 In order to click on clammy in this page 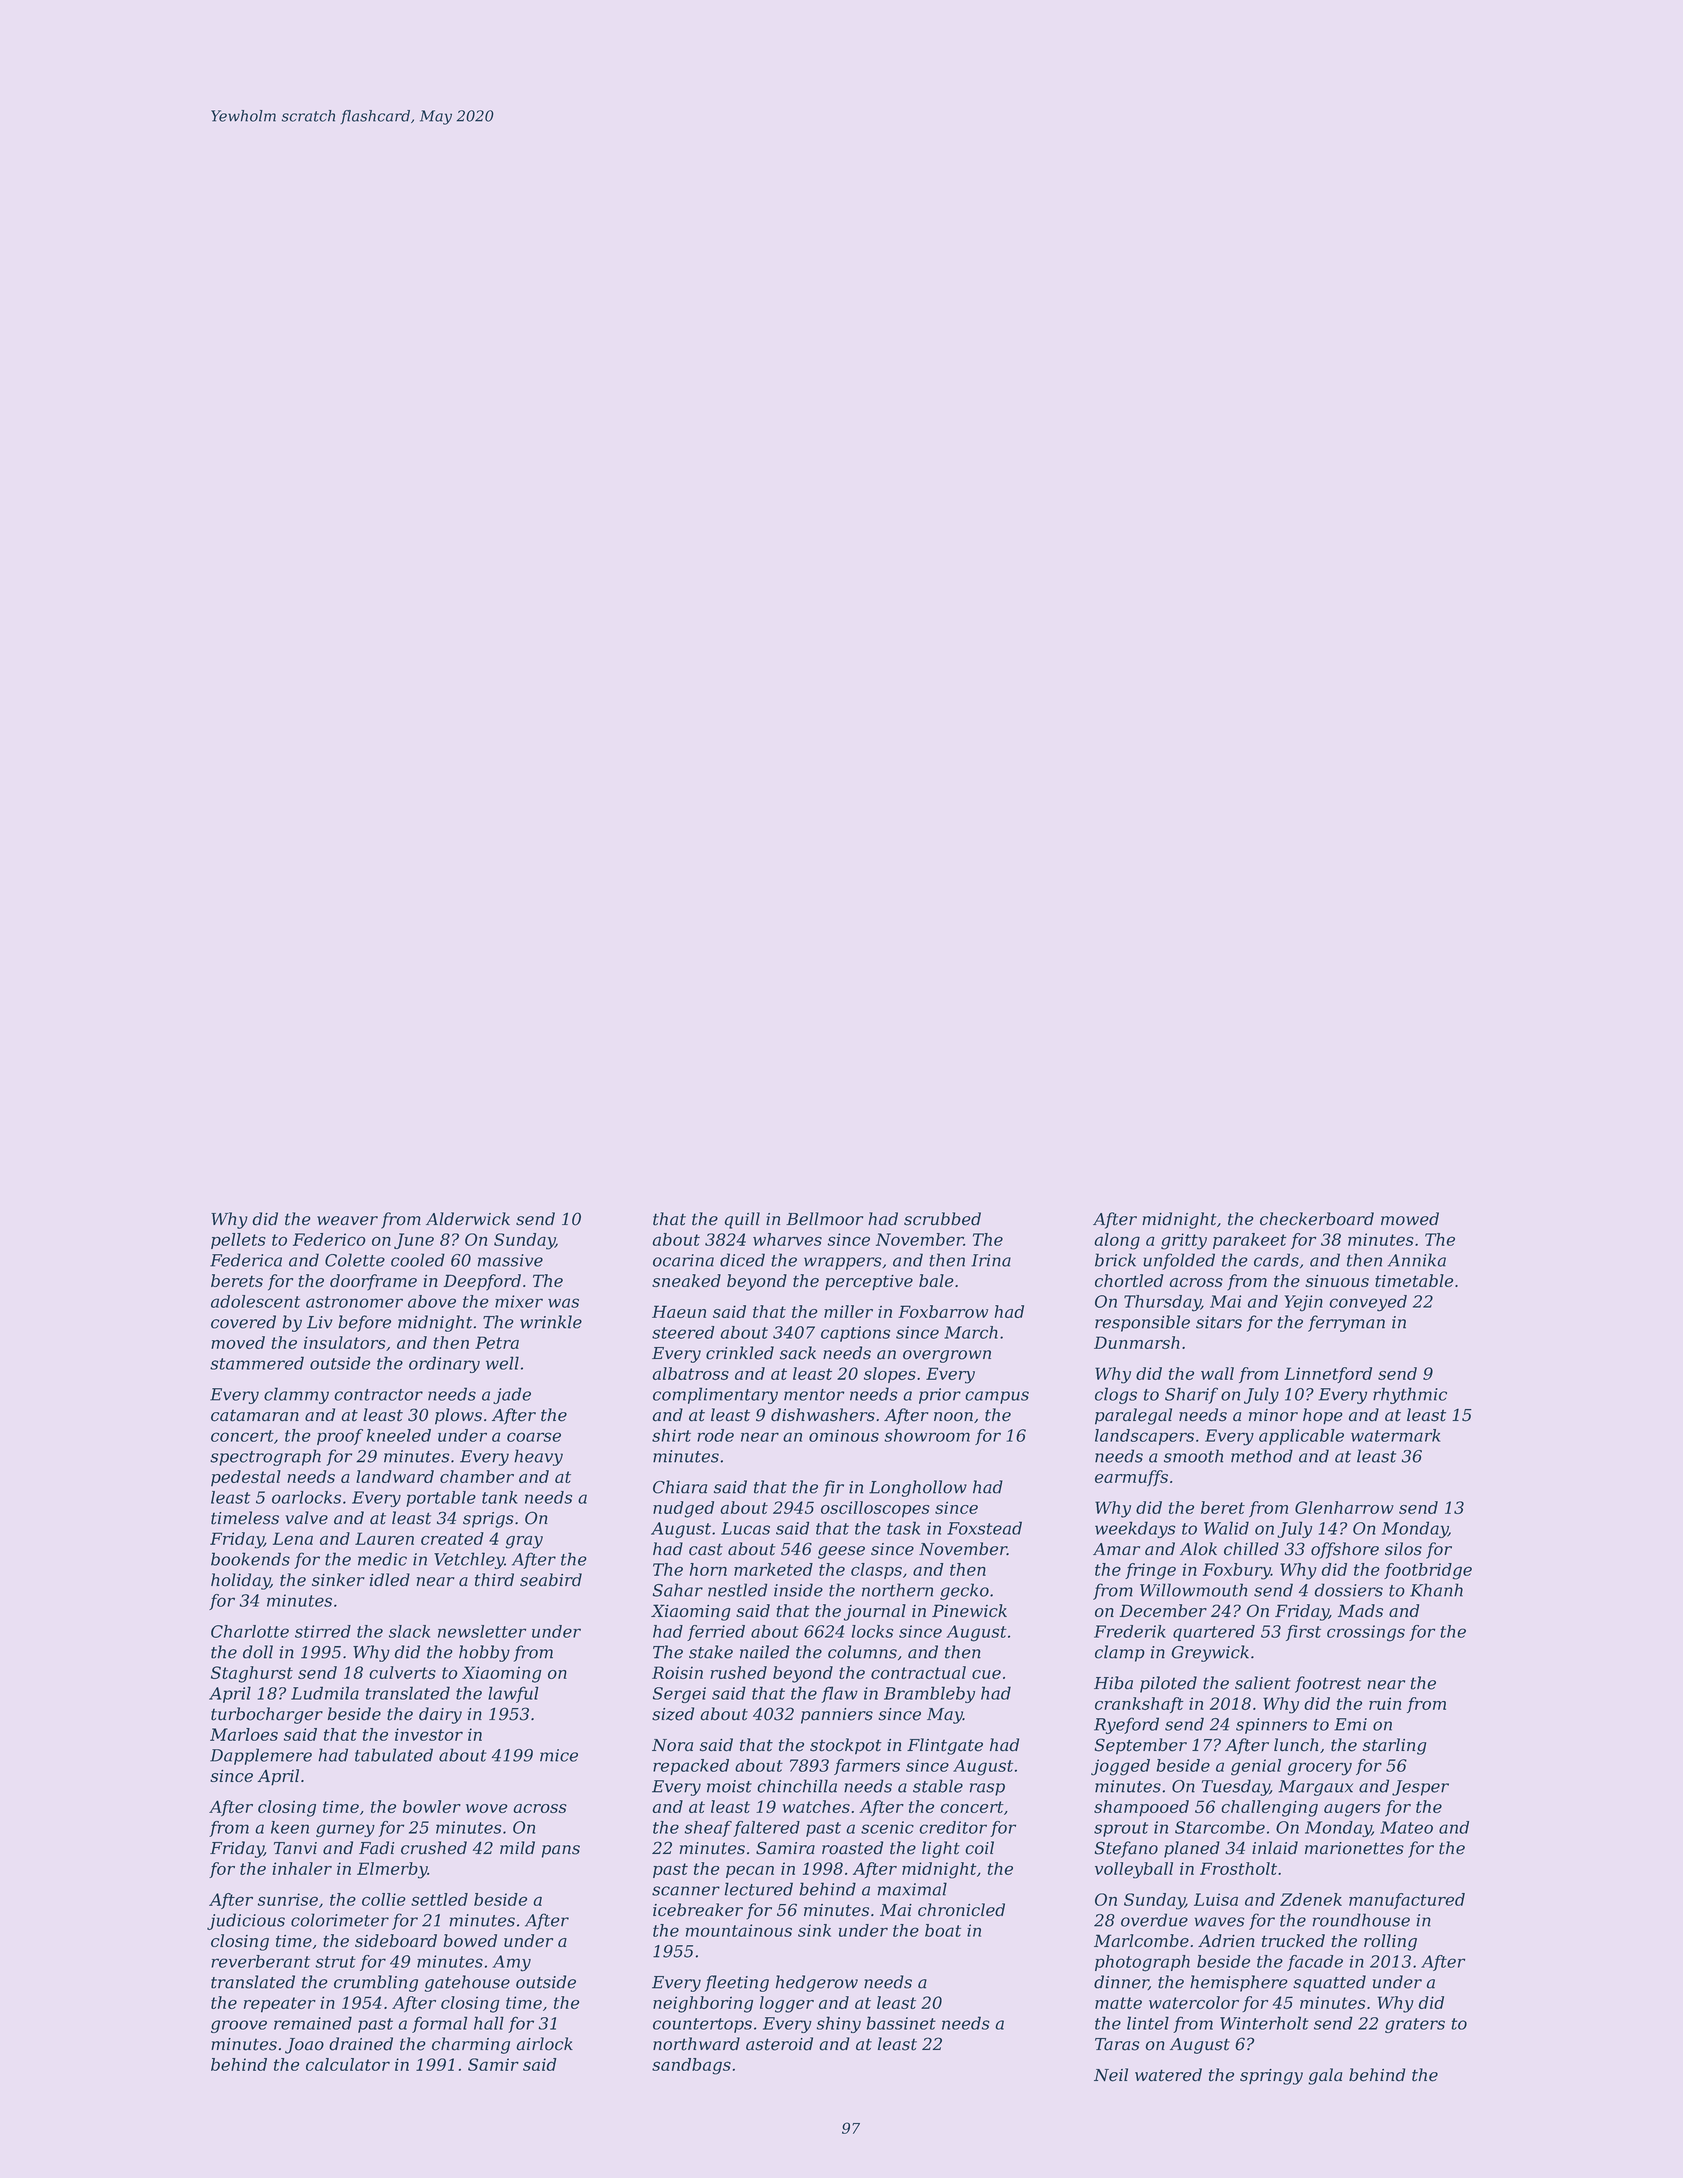, I will do `click(296, 1395)`.
